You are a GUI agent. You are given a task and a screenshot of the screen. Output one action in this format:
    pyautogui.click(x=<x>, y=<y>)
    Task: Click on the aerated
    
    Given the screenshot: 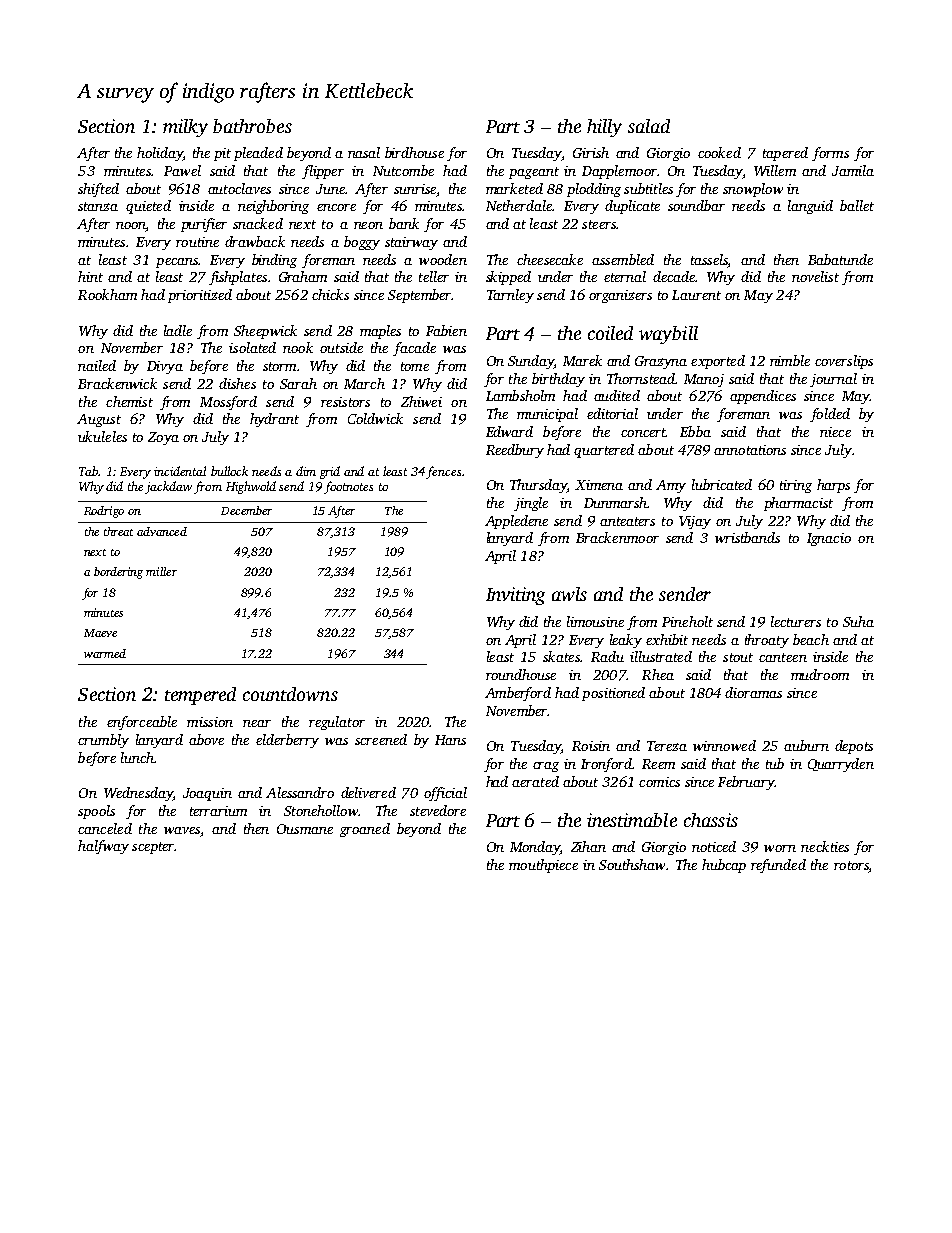 What is the action you would take?
    pyautogui.click(x=535, y=781)
